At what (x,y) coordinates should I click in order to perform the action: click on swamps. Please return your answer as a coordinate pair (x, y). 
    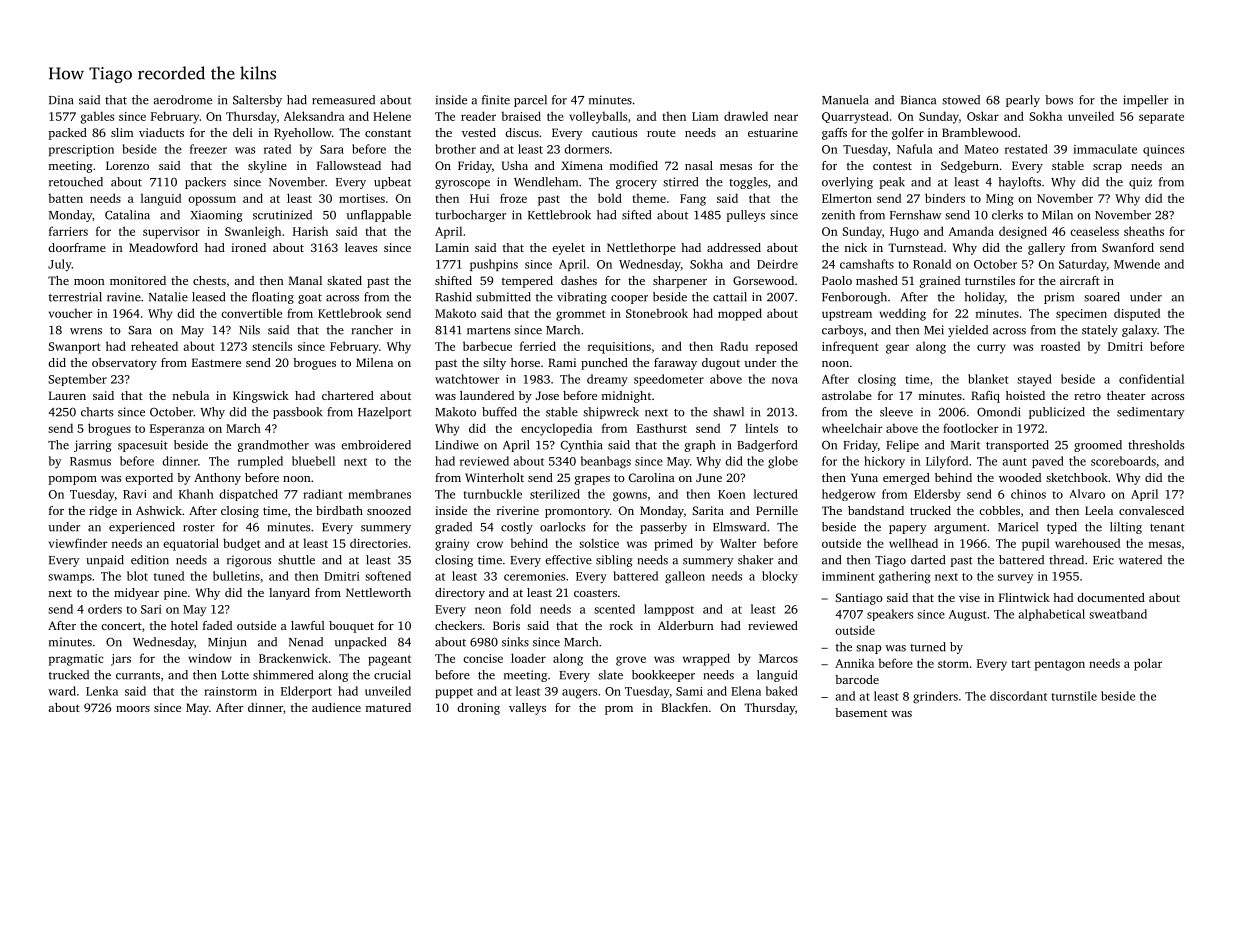
    Looking at the image, I should click on (70, 578).
